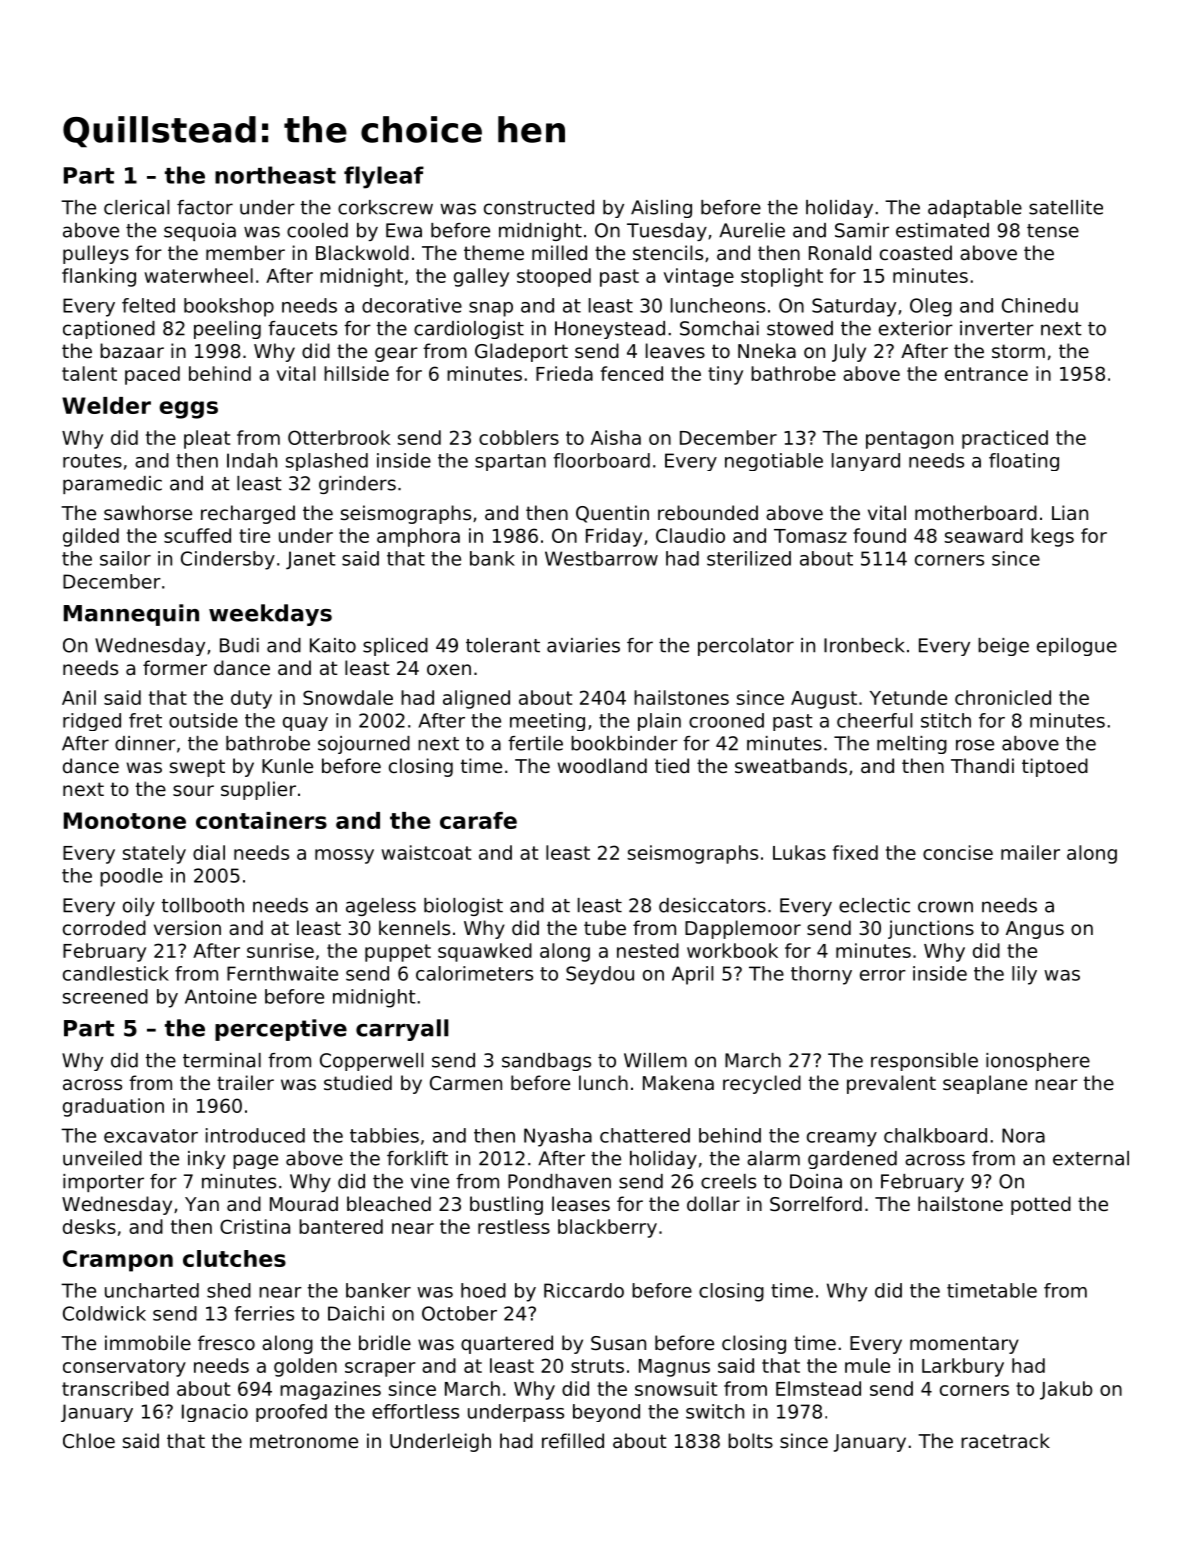 This image has height=1544, width=1193. What do you see at coordinates (226, 1342) in the image?
I see `fresco` at bounding box center [226, 1342].
